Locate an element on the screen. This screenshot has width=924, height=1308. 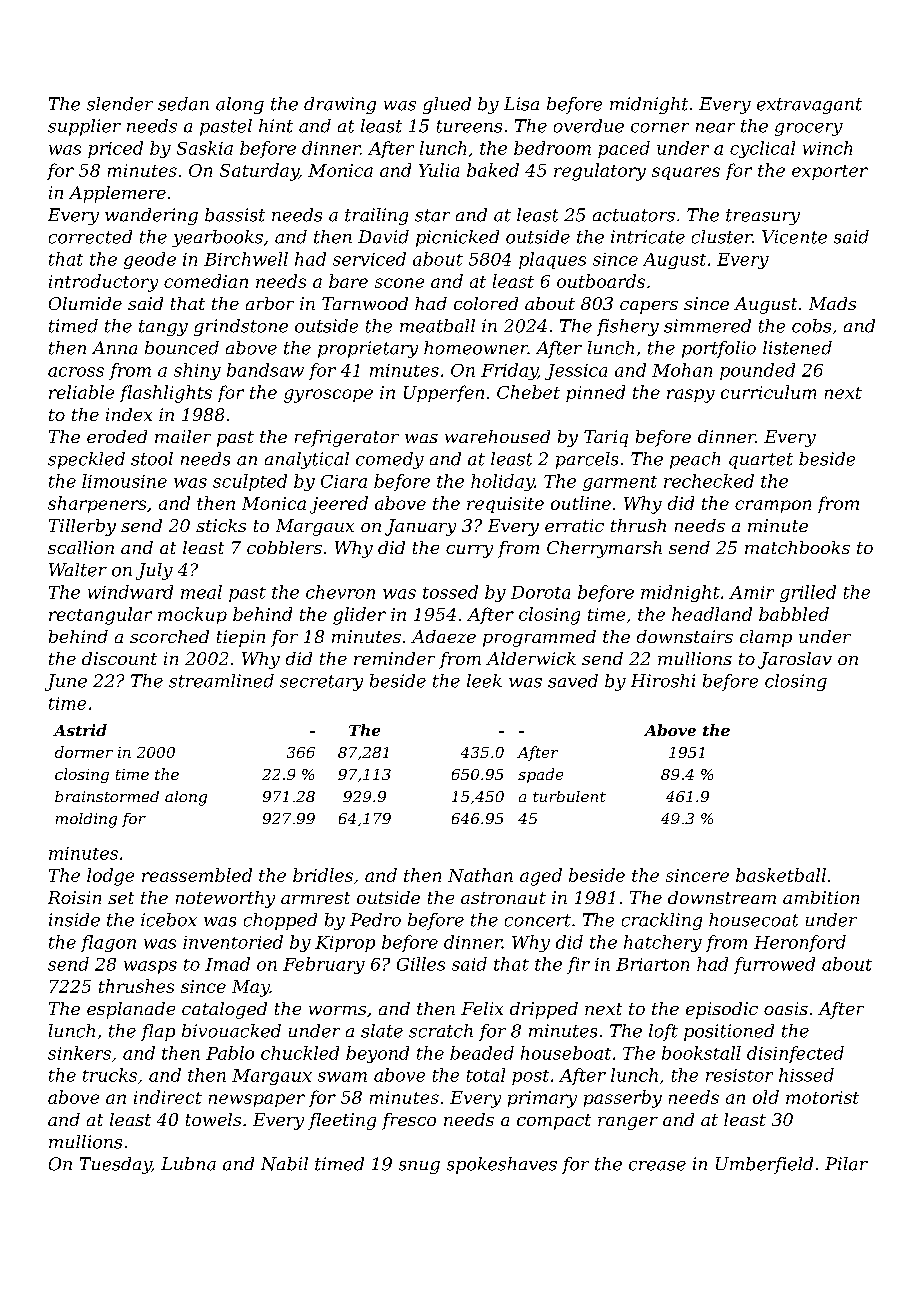
sculpted is located at coordinates (250, 482).
